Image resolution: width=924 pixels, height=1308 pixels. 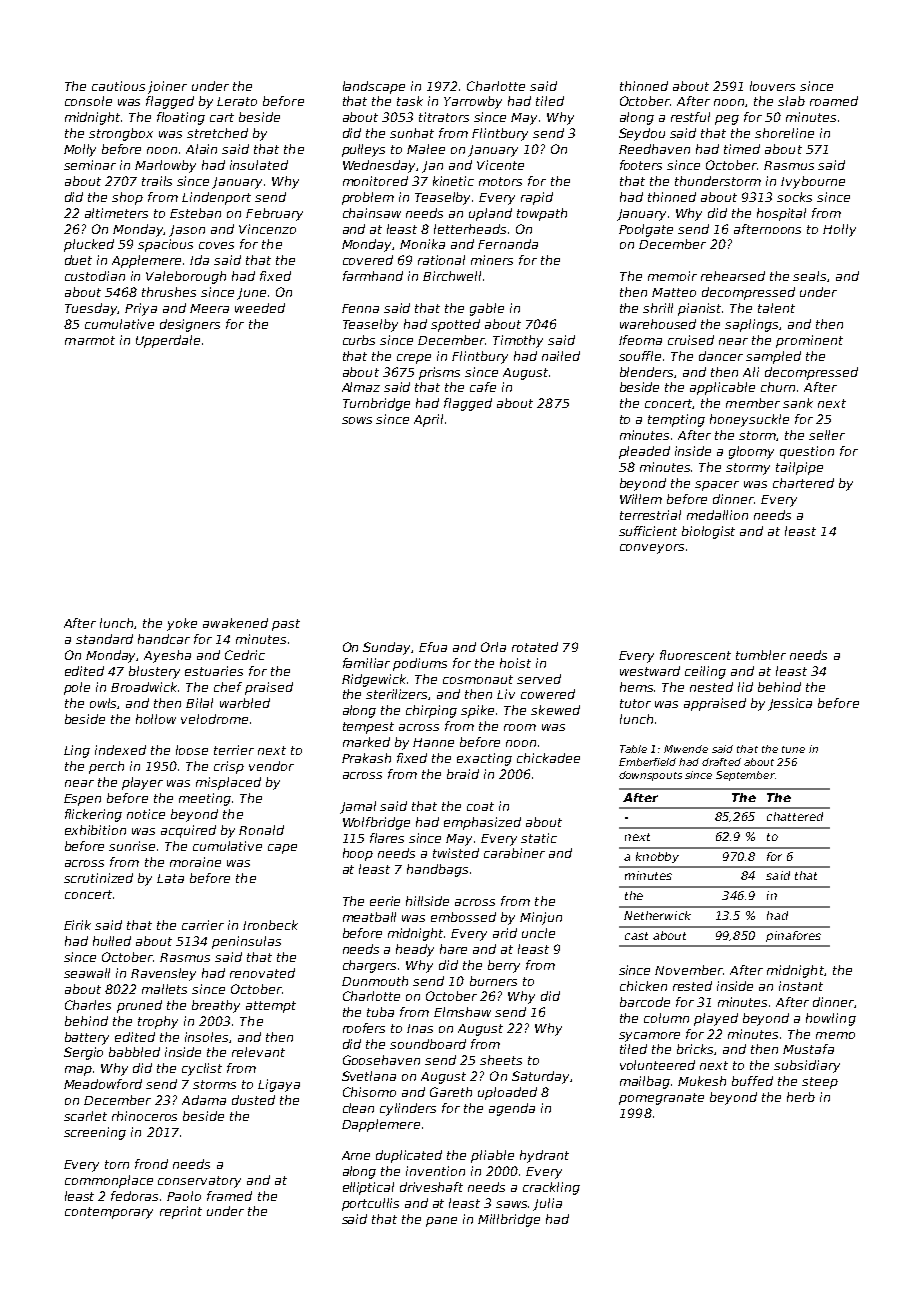 What do you see at coordinates (366, 758) in the image?
I see `Prakash` at bounding box center [366, 758].
